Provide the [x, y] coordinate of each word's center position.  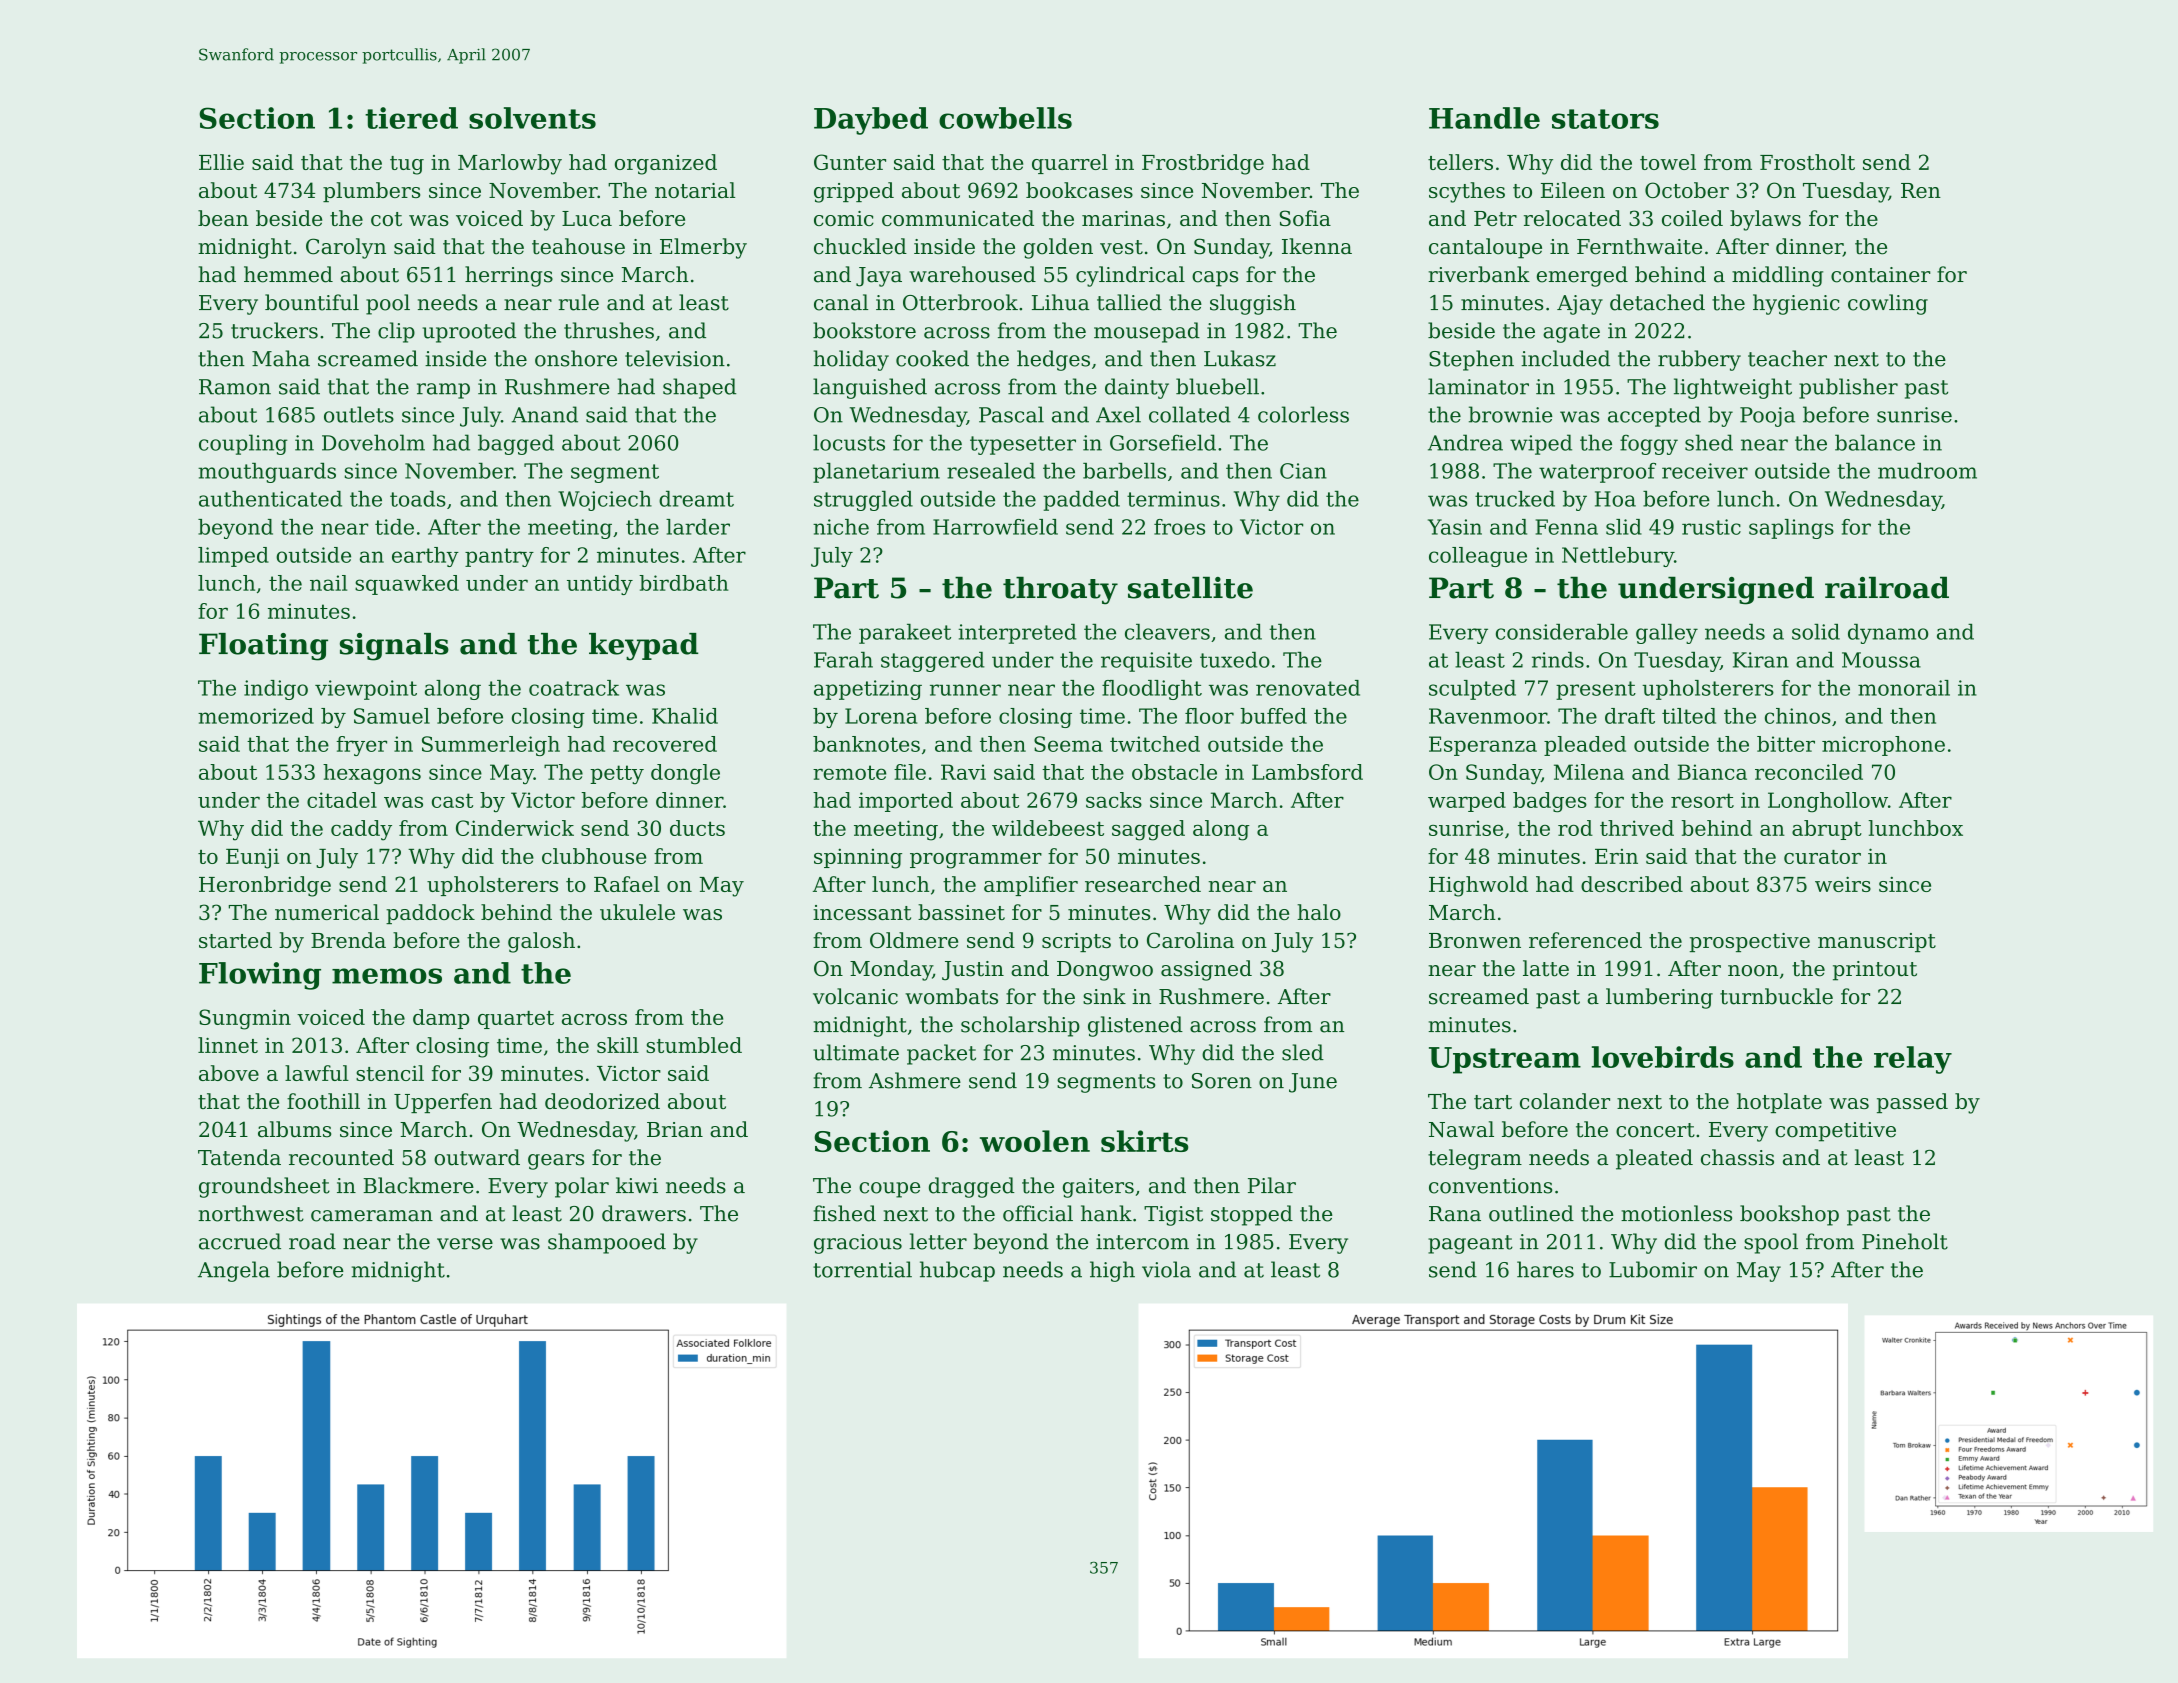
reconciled [1809, 772]
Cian [1303, 471]
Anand [545, 414]
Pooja [1767, 417]
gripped [854, 192]
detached [1657, 302]
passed [1912, 1103]
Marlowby [510, 164]
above [229, 1073]
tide [394, 527]
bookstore [864, 330]
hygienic [1796, 304]
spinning [858, 858]
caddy [361, 830]
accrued [240, 1241]
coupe [889, 1190]
